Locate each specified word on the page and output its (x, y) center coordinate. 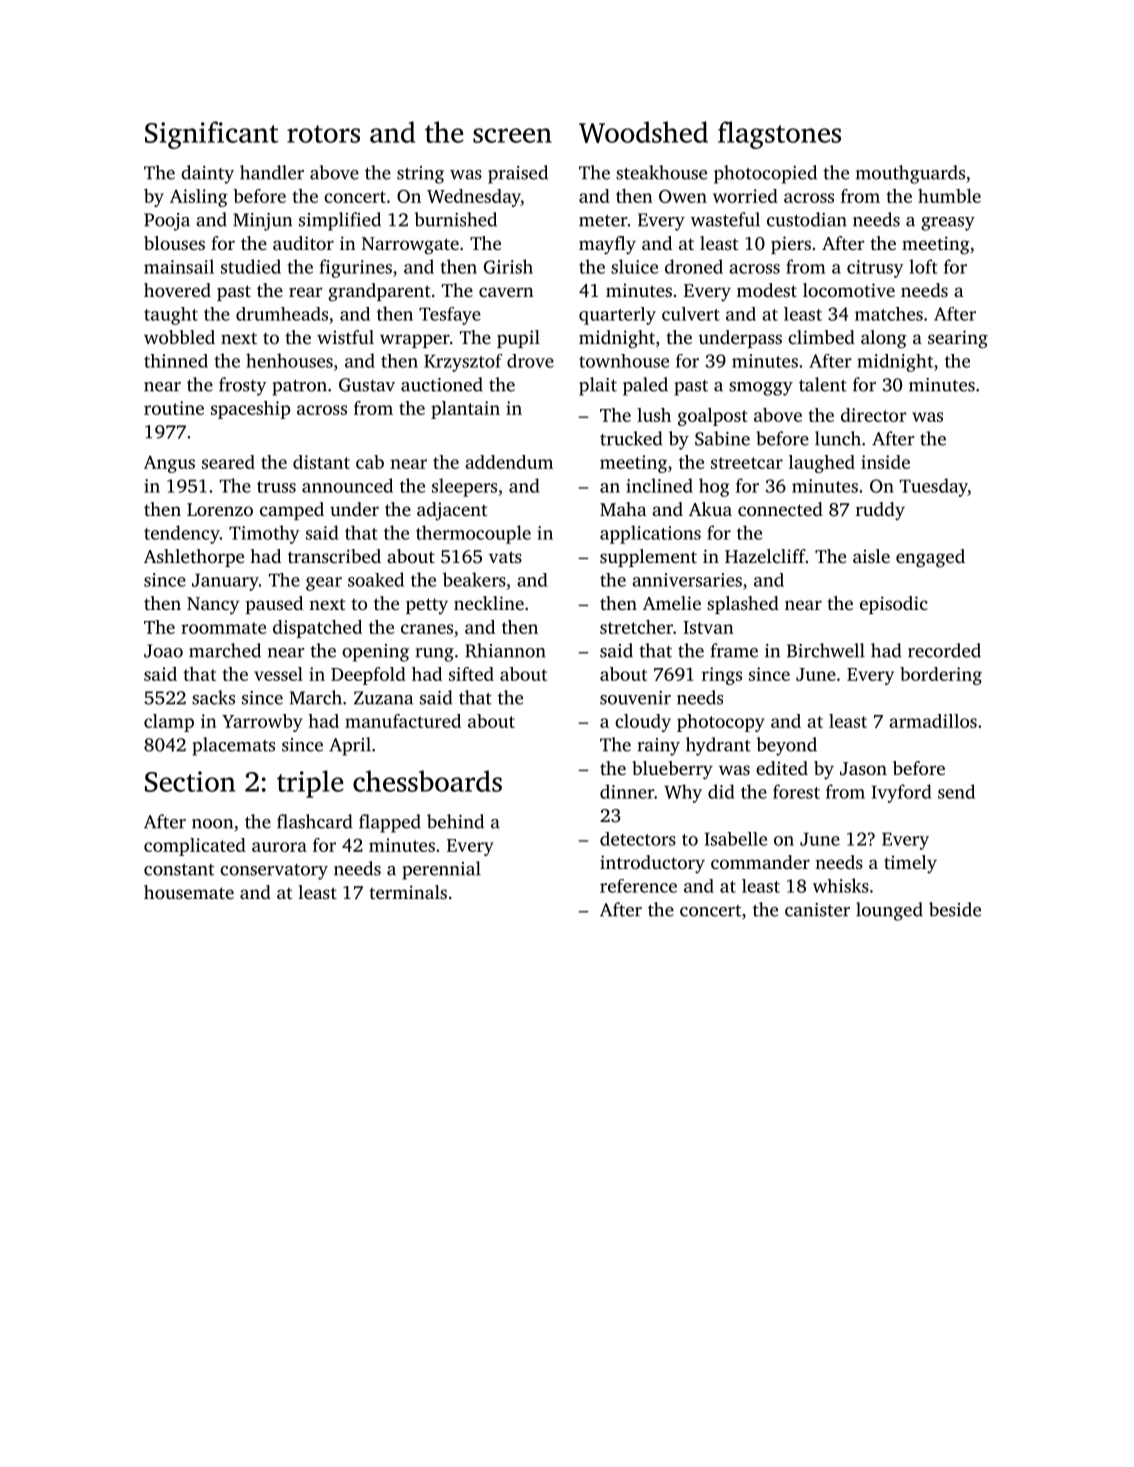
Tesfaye (450, 316)
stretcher (636, 627)
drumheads (282, 314)
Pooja (167, 222)
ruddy (880, 511)
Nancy (213, 606)
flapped (390, 823)
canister (817, 910)
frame (734, 650)
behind (455, 821)
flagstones (779, 135)
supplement (648, 558)
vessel (278, 674)
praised (518, 174)
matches (889, 314)
